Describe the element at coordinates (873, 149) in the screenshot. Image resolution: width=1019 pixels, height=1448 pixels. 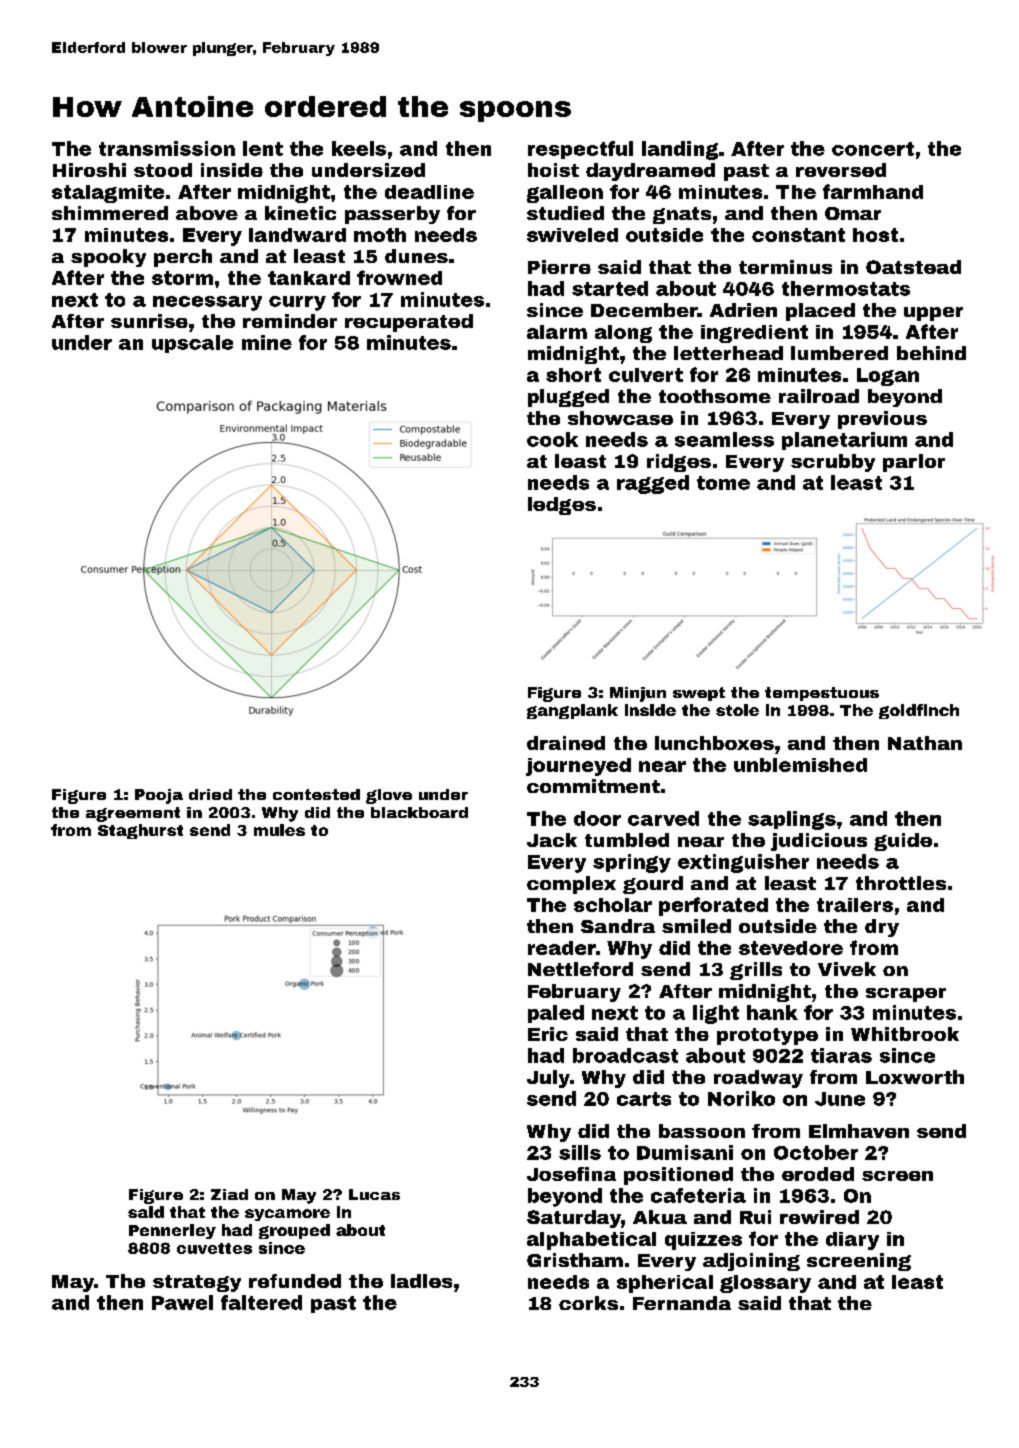
I see `concert` at that location.
